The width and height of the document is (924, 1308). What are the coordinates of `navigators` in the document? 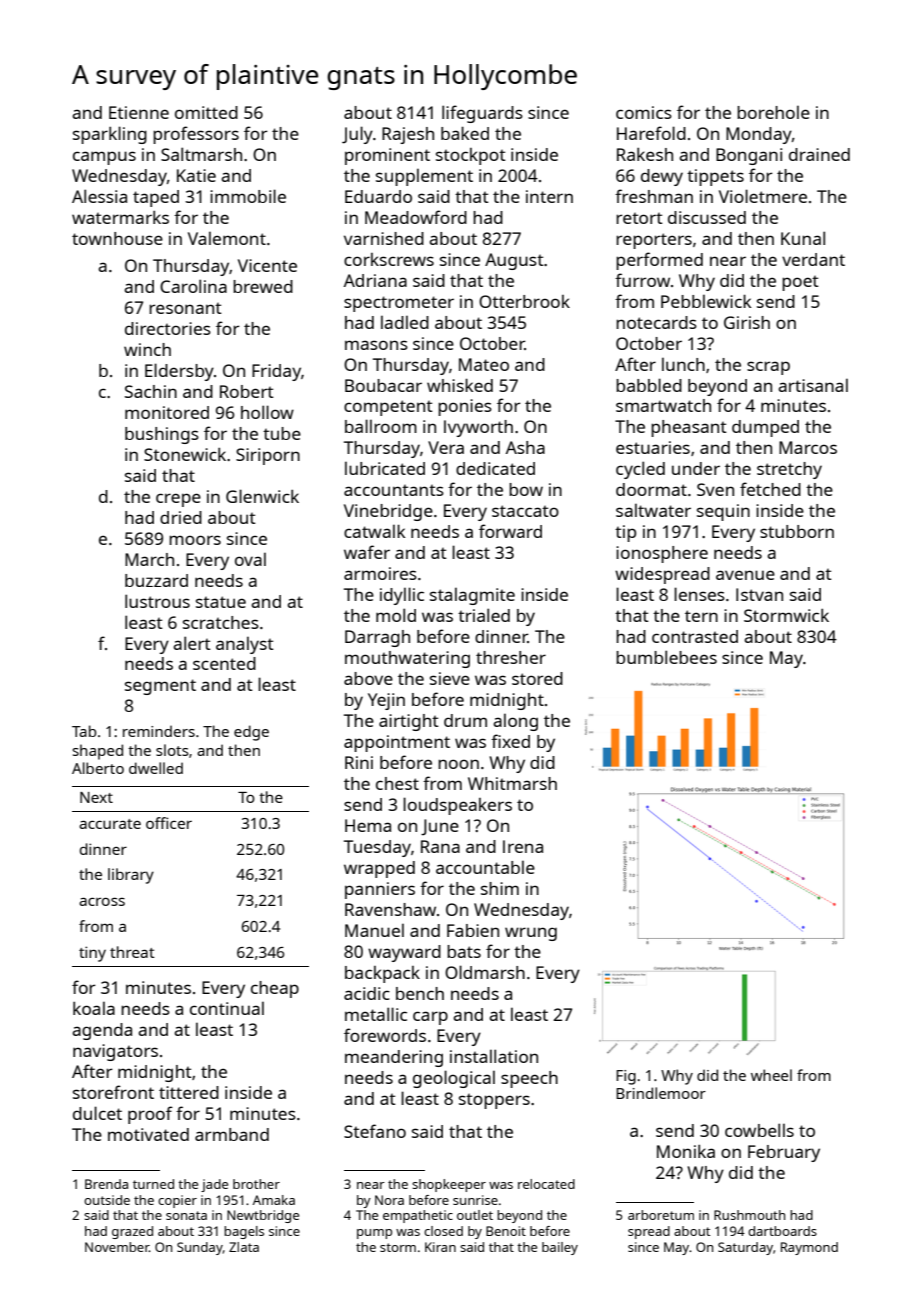 It's located at (115, 1052).
